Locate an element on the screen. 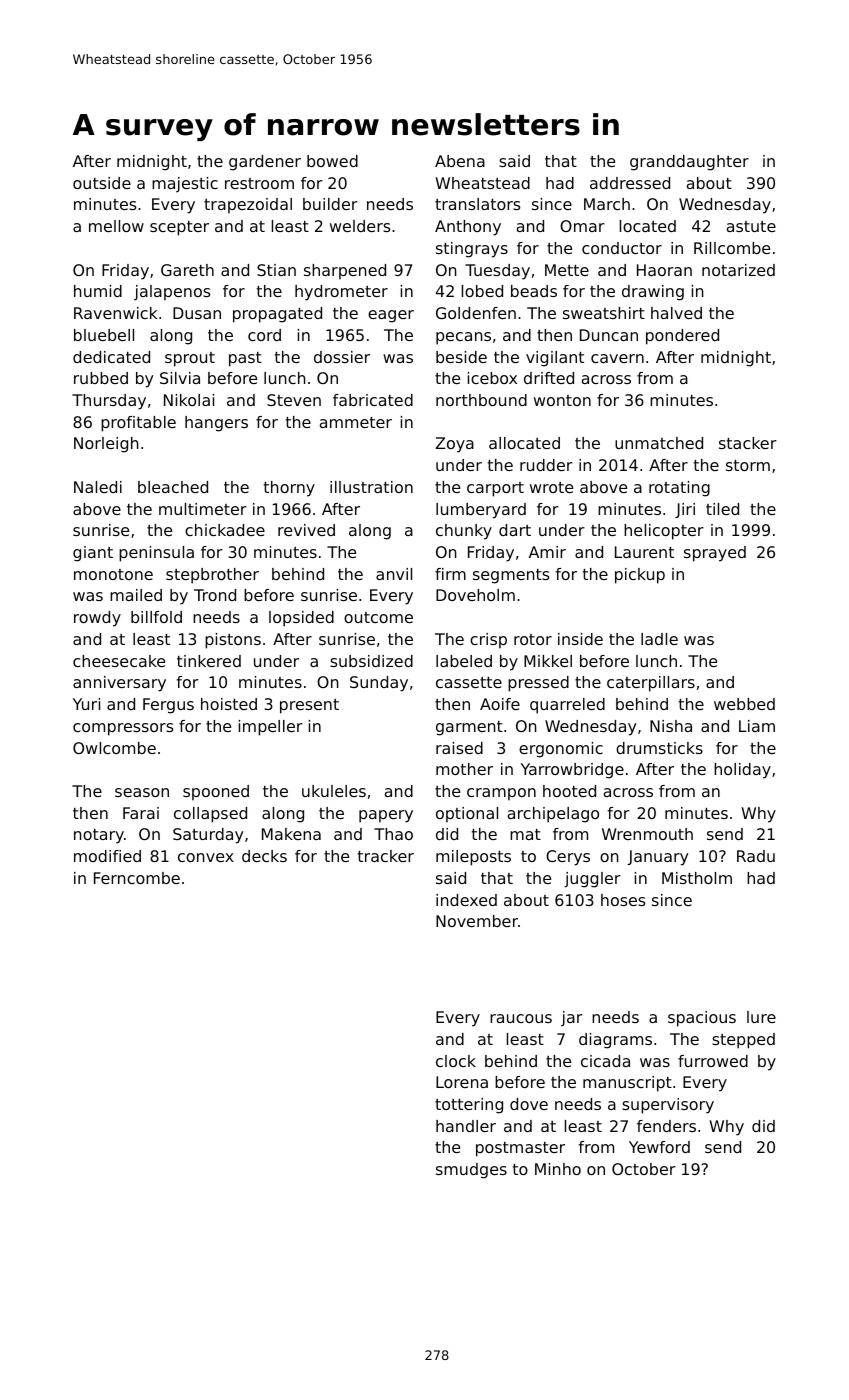 The height and width of the screenshot is (1400, 849). Ferncombe is located at coordinates (137, 878).
